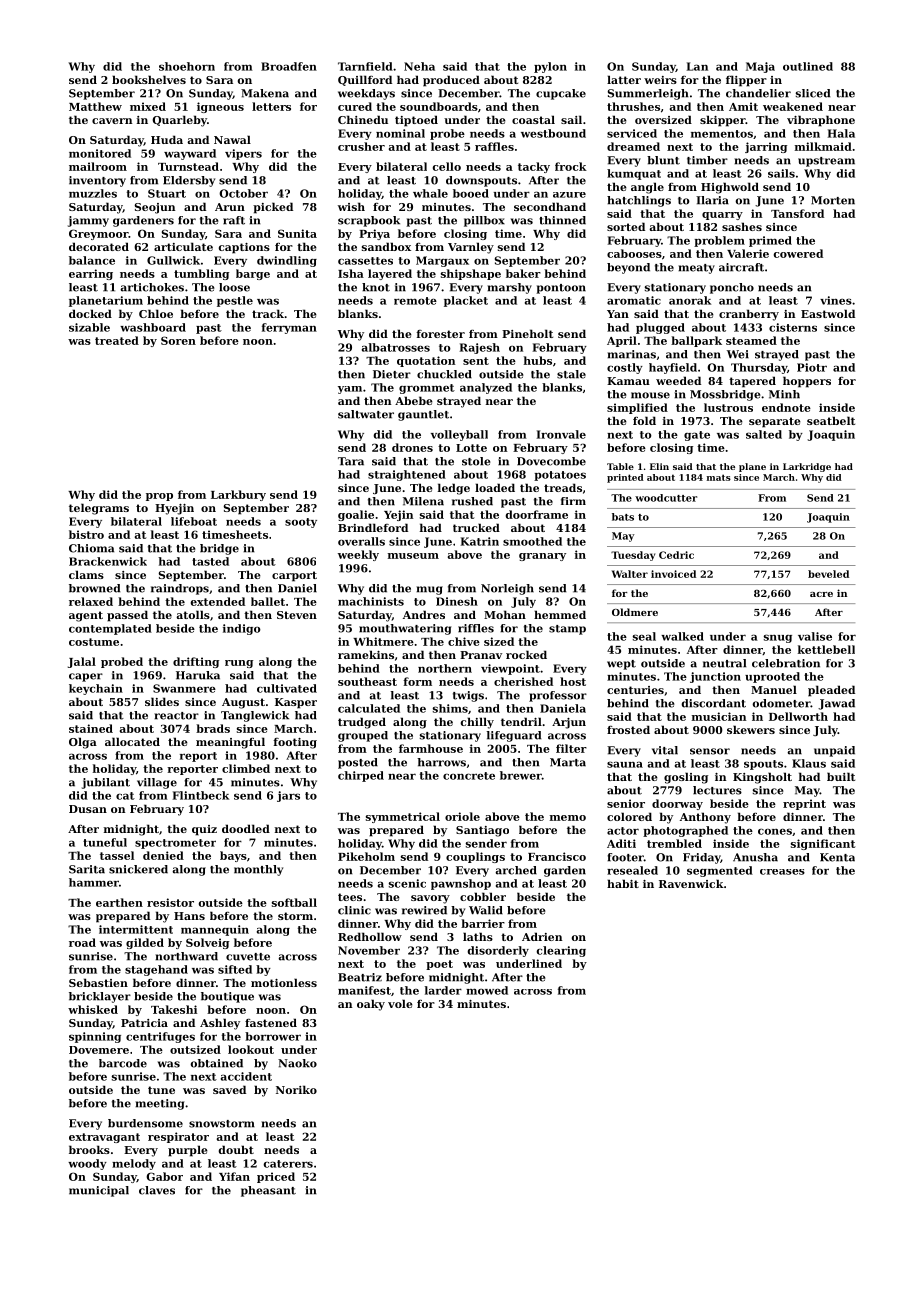 Image resolution: width=924 pixels, height=1308 pixels. What do you see at coordinates (288, 1164) in the image?
I see `caterers` at bounding box center [288, 1164].
